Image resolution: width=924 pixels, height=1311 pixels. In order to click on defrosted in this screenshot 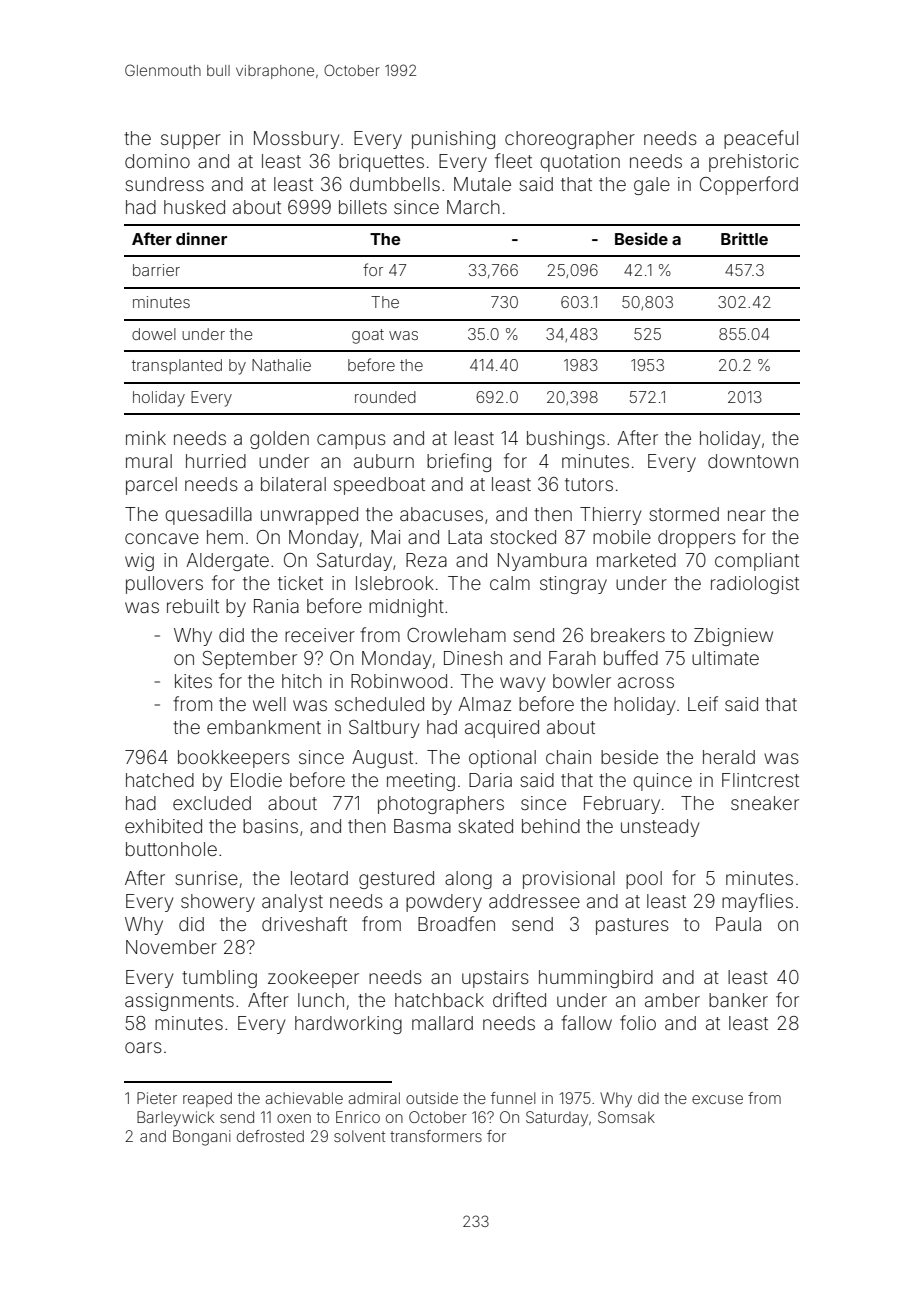, I will do `click(270, 1136)`.
